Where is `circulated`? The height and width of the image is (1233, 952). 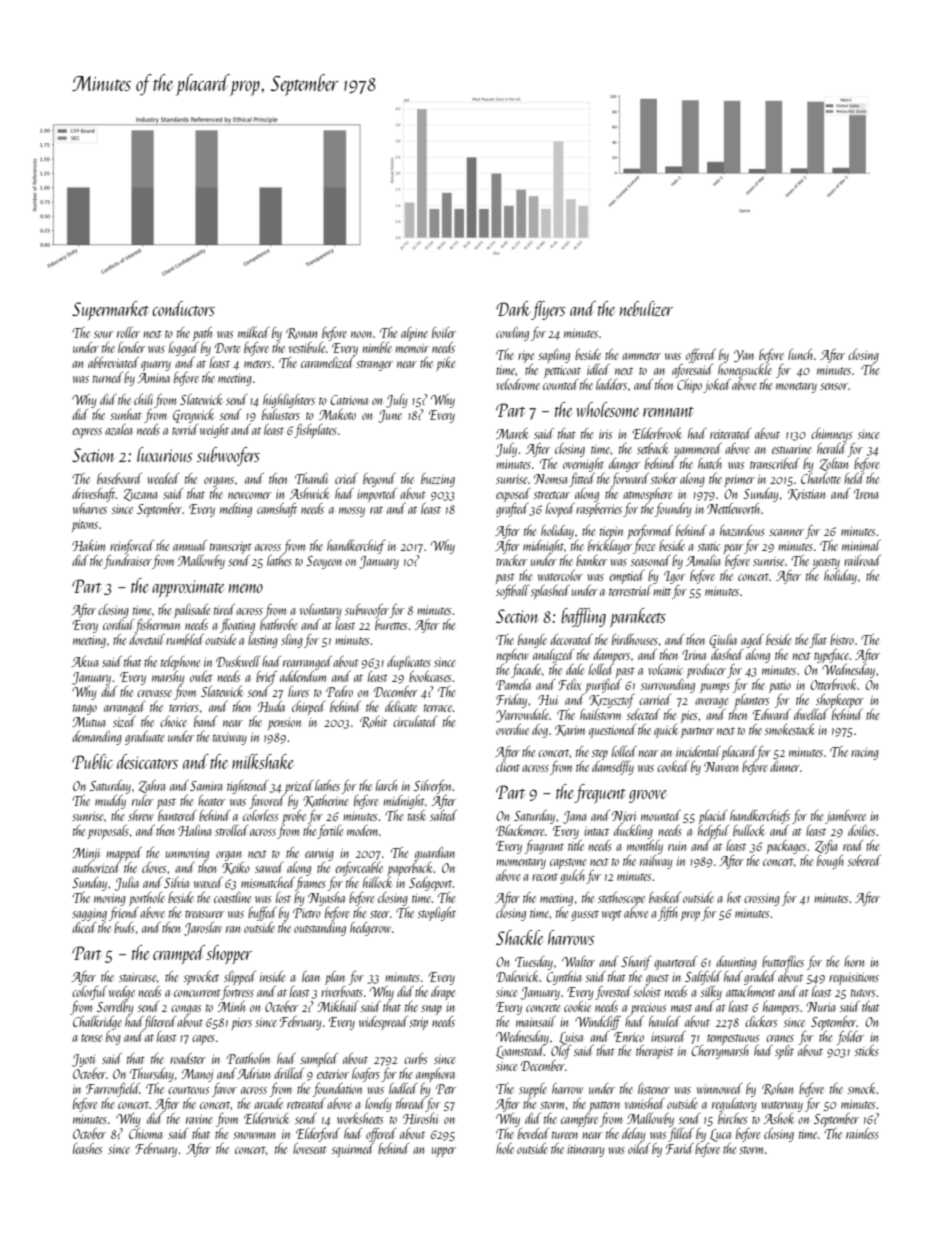 circulated is located at coordinates (415, 721).
